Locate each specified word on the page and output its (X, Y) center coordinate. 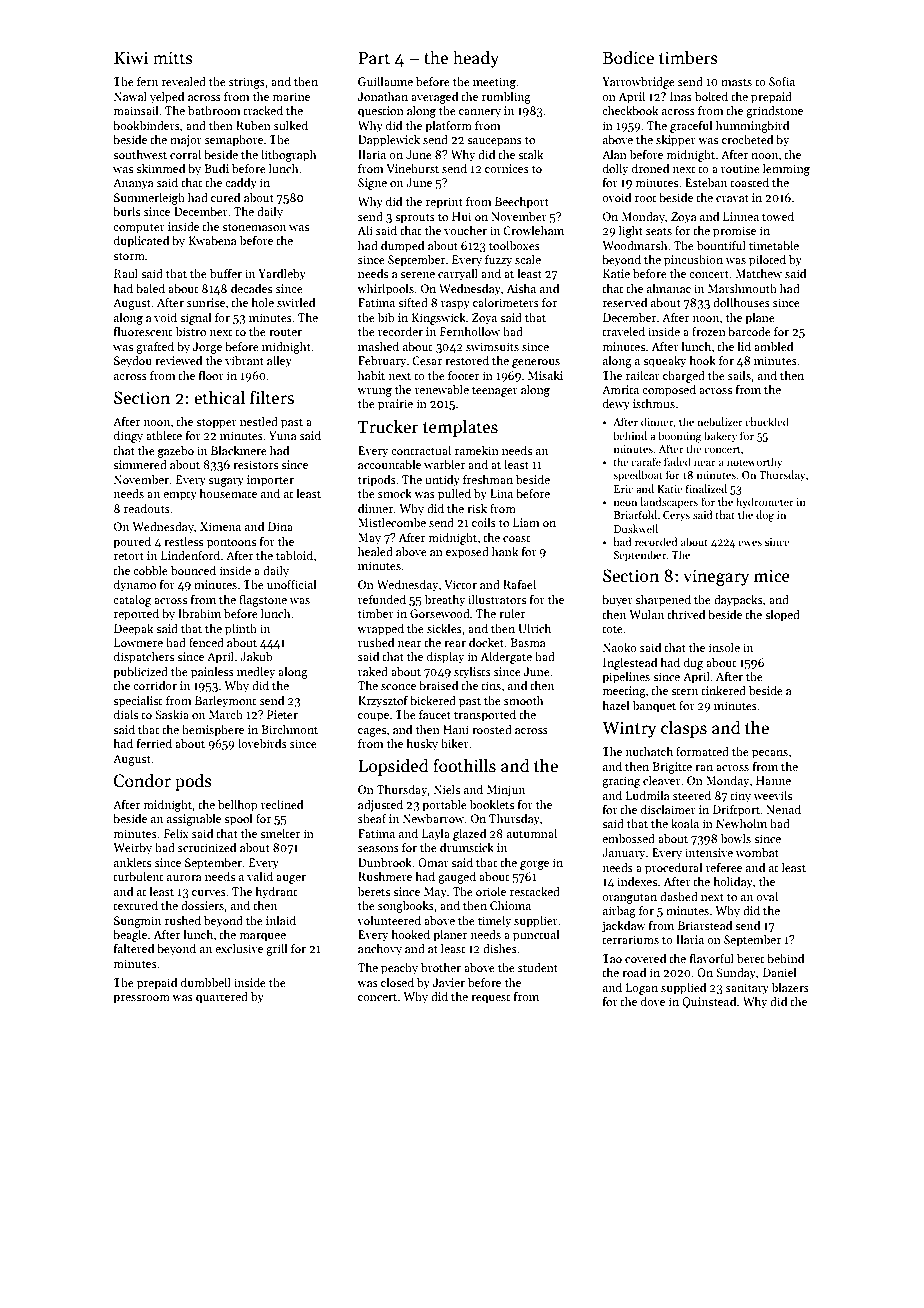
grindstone (774, 112)
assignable (194, 820)
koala (685, 823)
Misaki (545, 375)
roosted (492, 729)
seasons (378, 849)
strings (247, 83)
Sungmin (137, 922)
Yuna (283, 435)
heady (476, 59)
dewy (616, 405)
